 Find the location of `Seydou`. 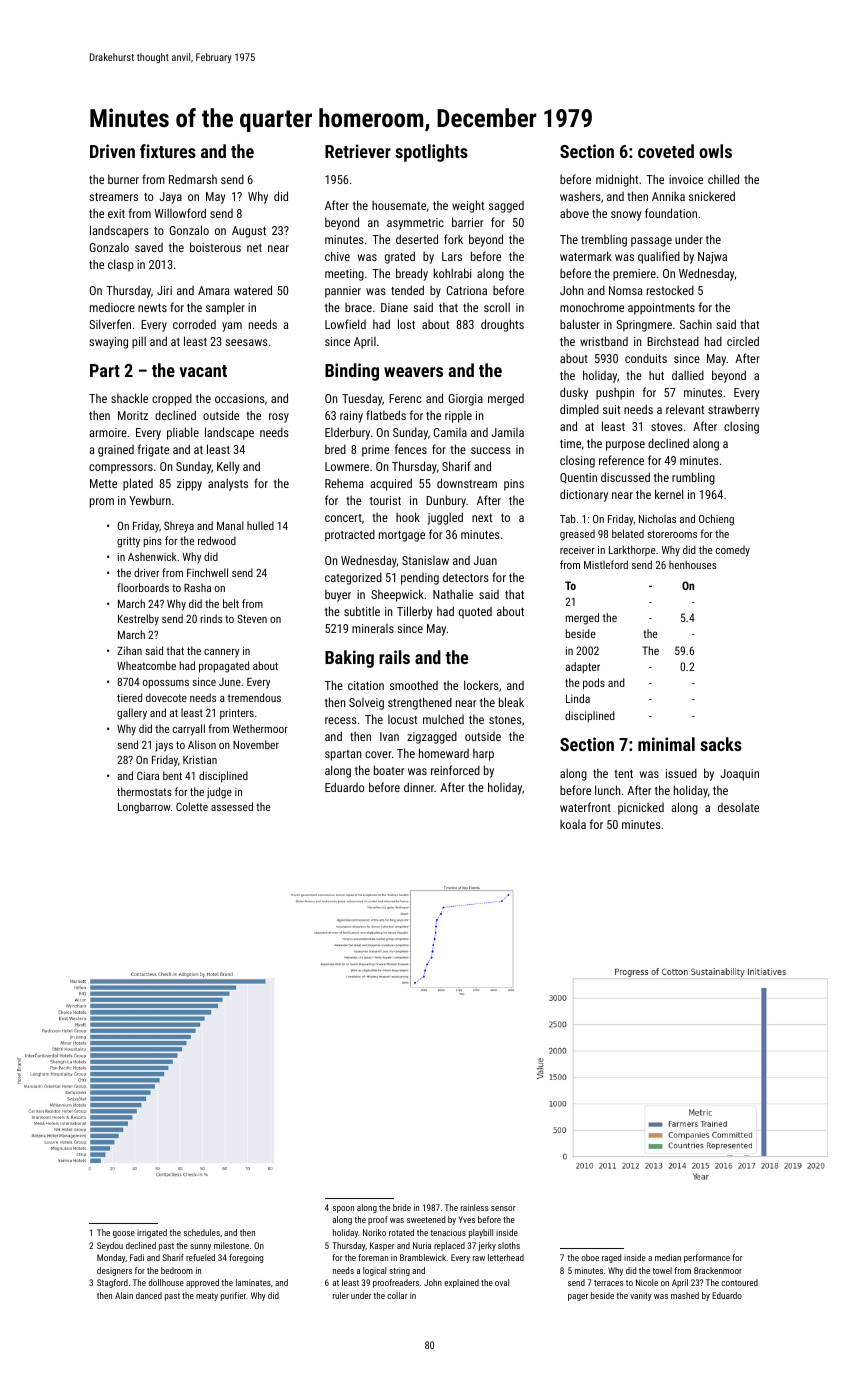

Seydou is located at coordinates (110, 1246).
